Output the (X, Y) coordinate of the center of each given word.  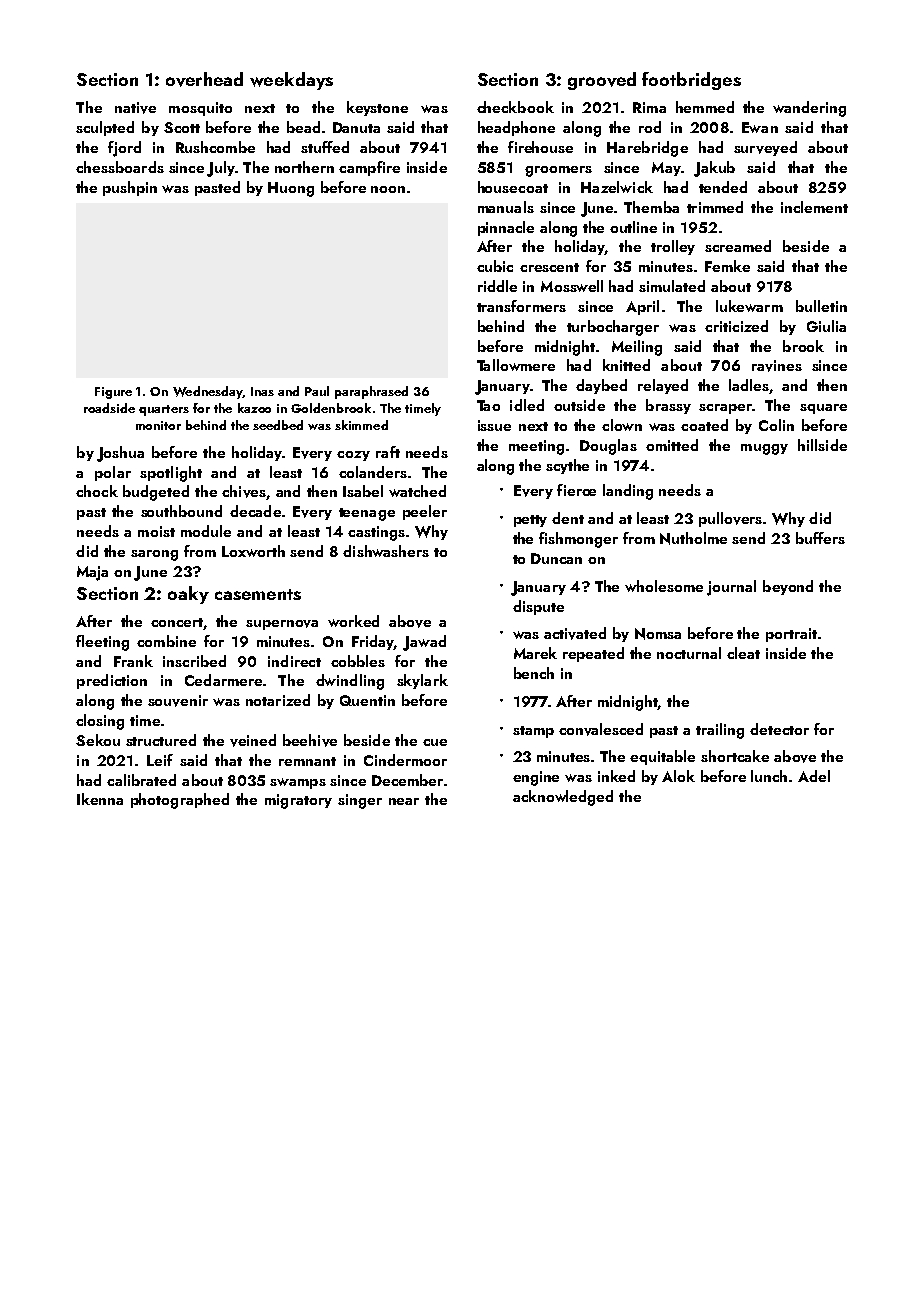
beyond (788, 587)
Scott (182, 127)
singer (360, 801)
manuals (506, 207)
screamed (738, 246)
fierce (576, 490)
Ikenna (100, 799)
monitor (158, 425)
